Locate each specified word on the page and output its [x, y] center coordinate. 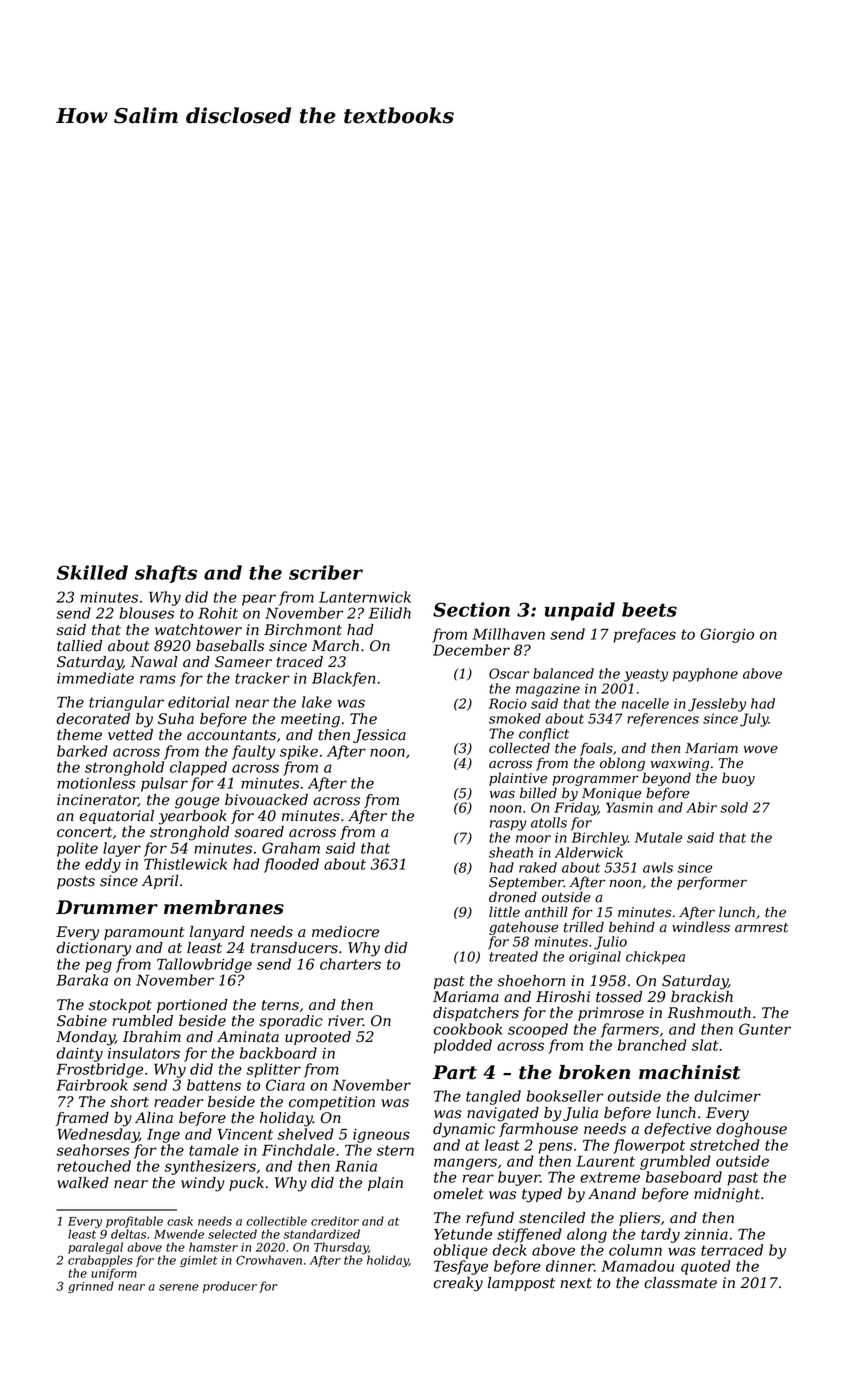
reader [179, 1102]
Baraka [82, 980]
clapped [198, 768]
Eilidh [390, 613]
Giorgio [727, 635]
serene [178, 1287]
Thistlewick [185, 864]
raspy [508, 825]
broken [594, 1072]
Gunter [765, 1029]
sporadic [291, 1022]
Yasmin [629, 807]
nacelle [645, 703]
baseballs [230, 646]
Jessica [379, 736]
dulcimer [727, 1096]
